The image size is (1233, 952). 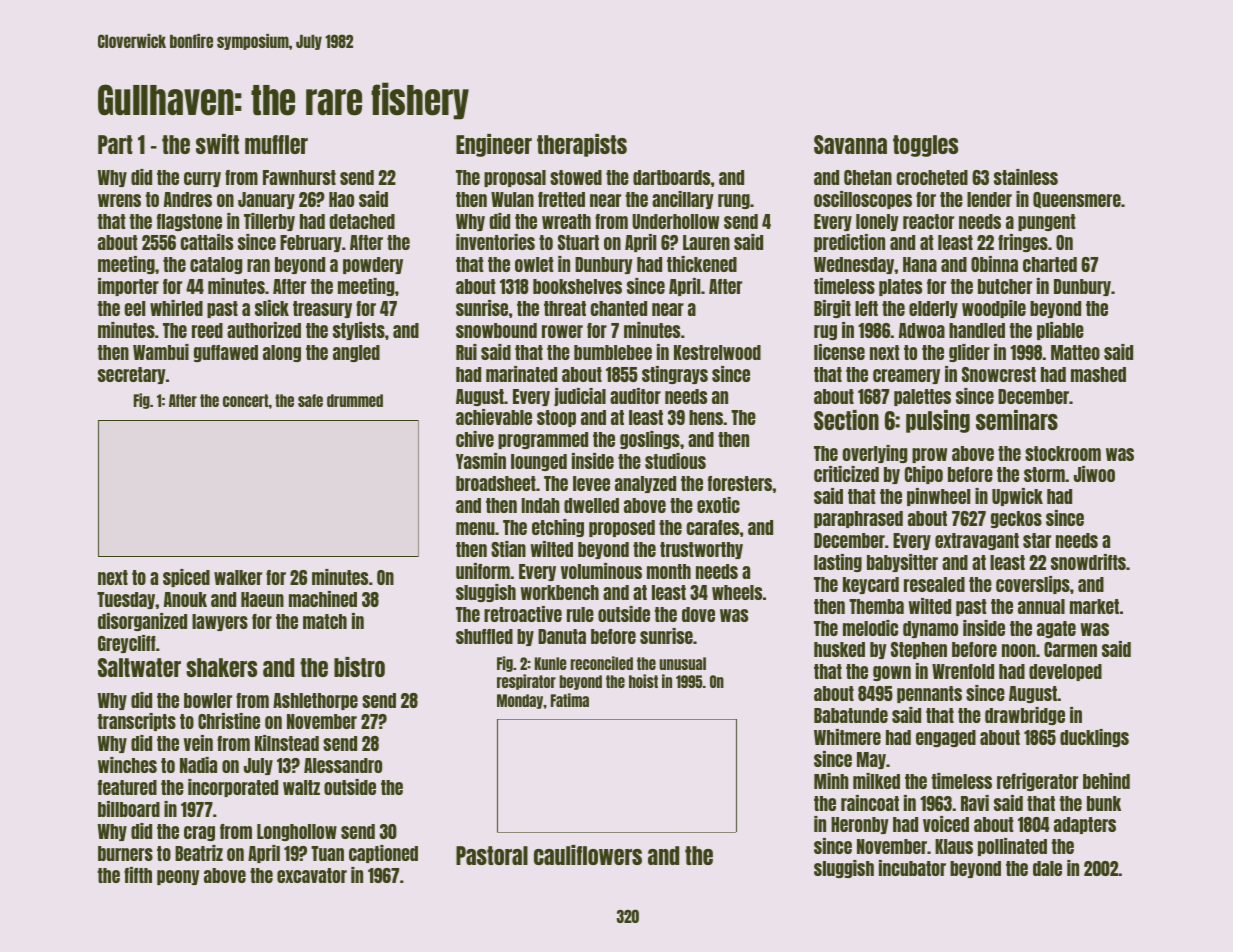 I want to click on wrens, so click(x=119, y=200).
